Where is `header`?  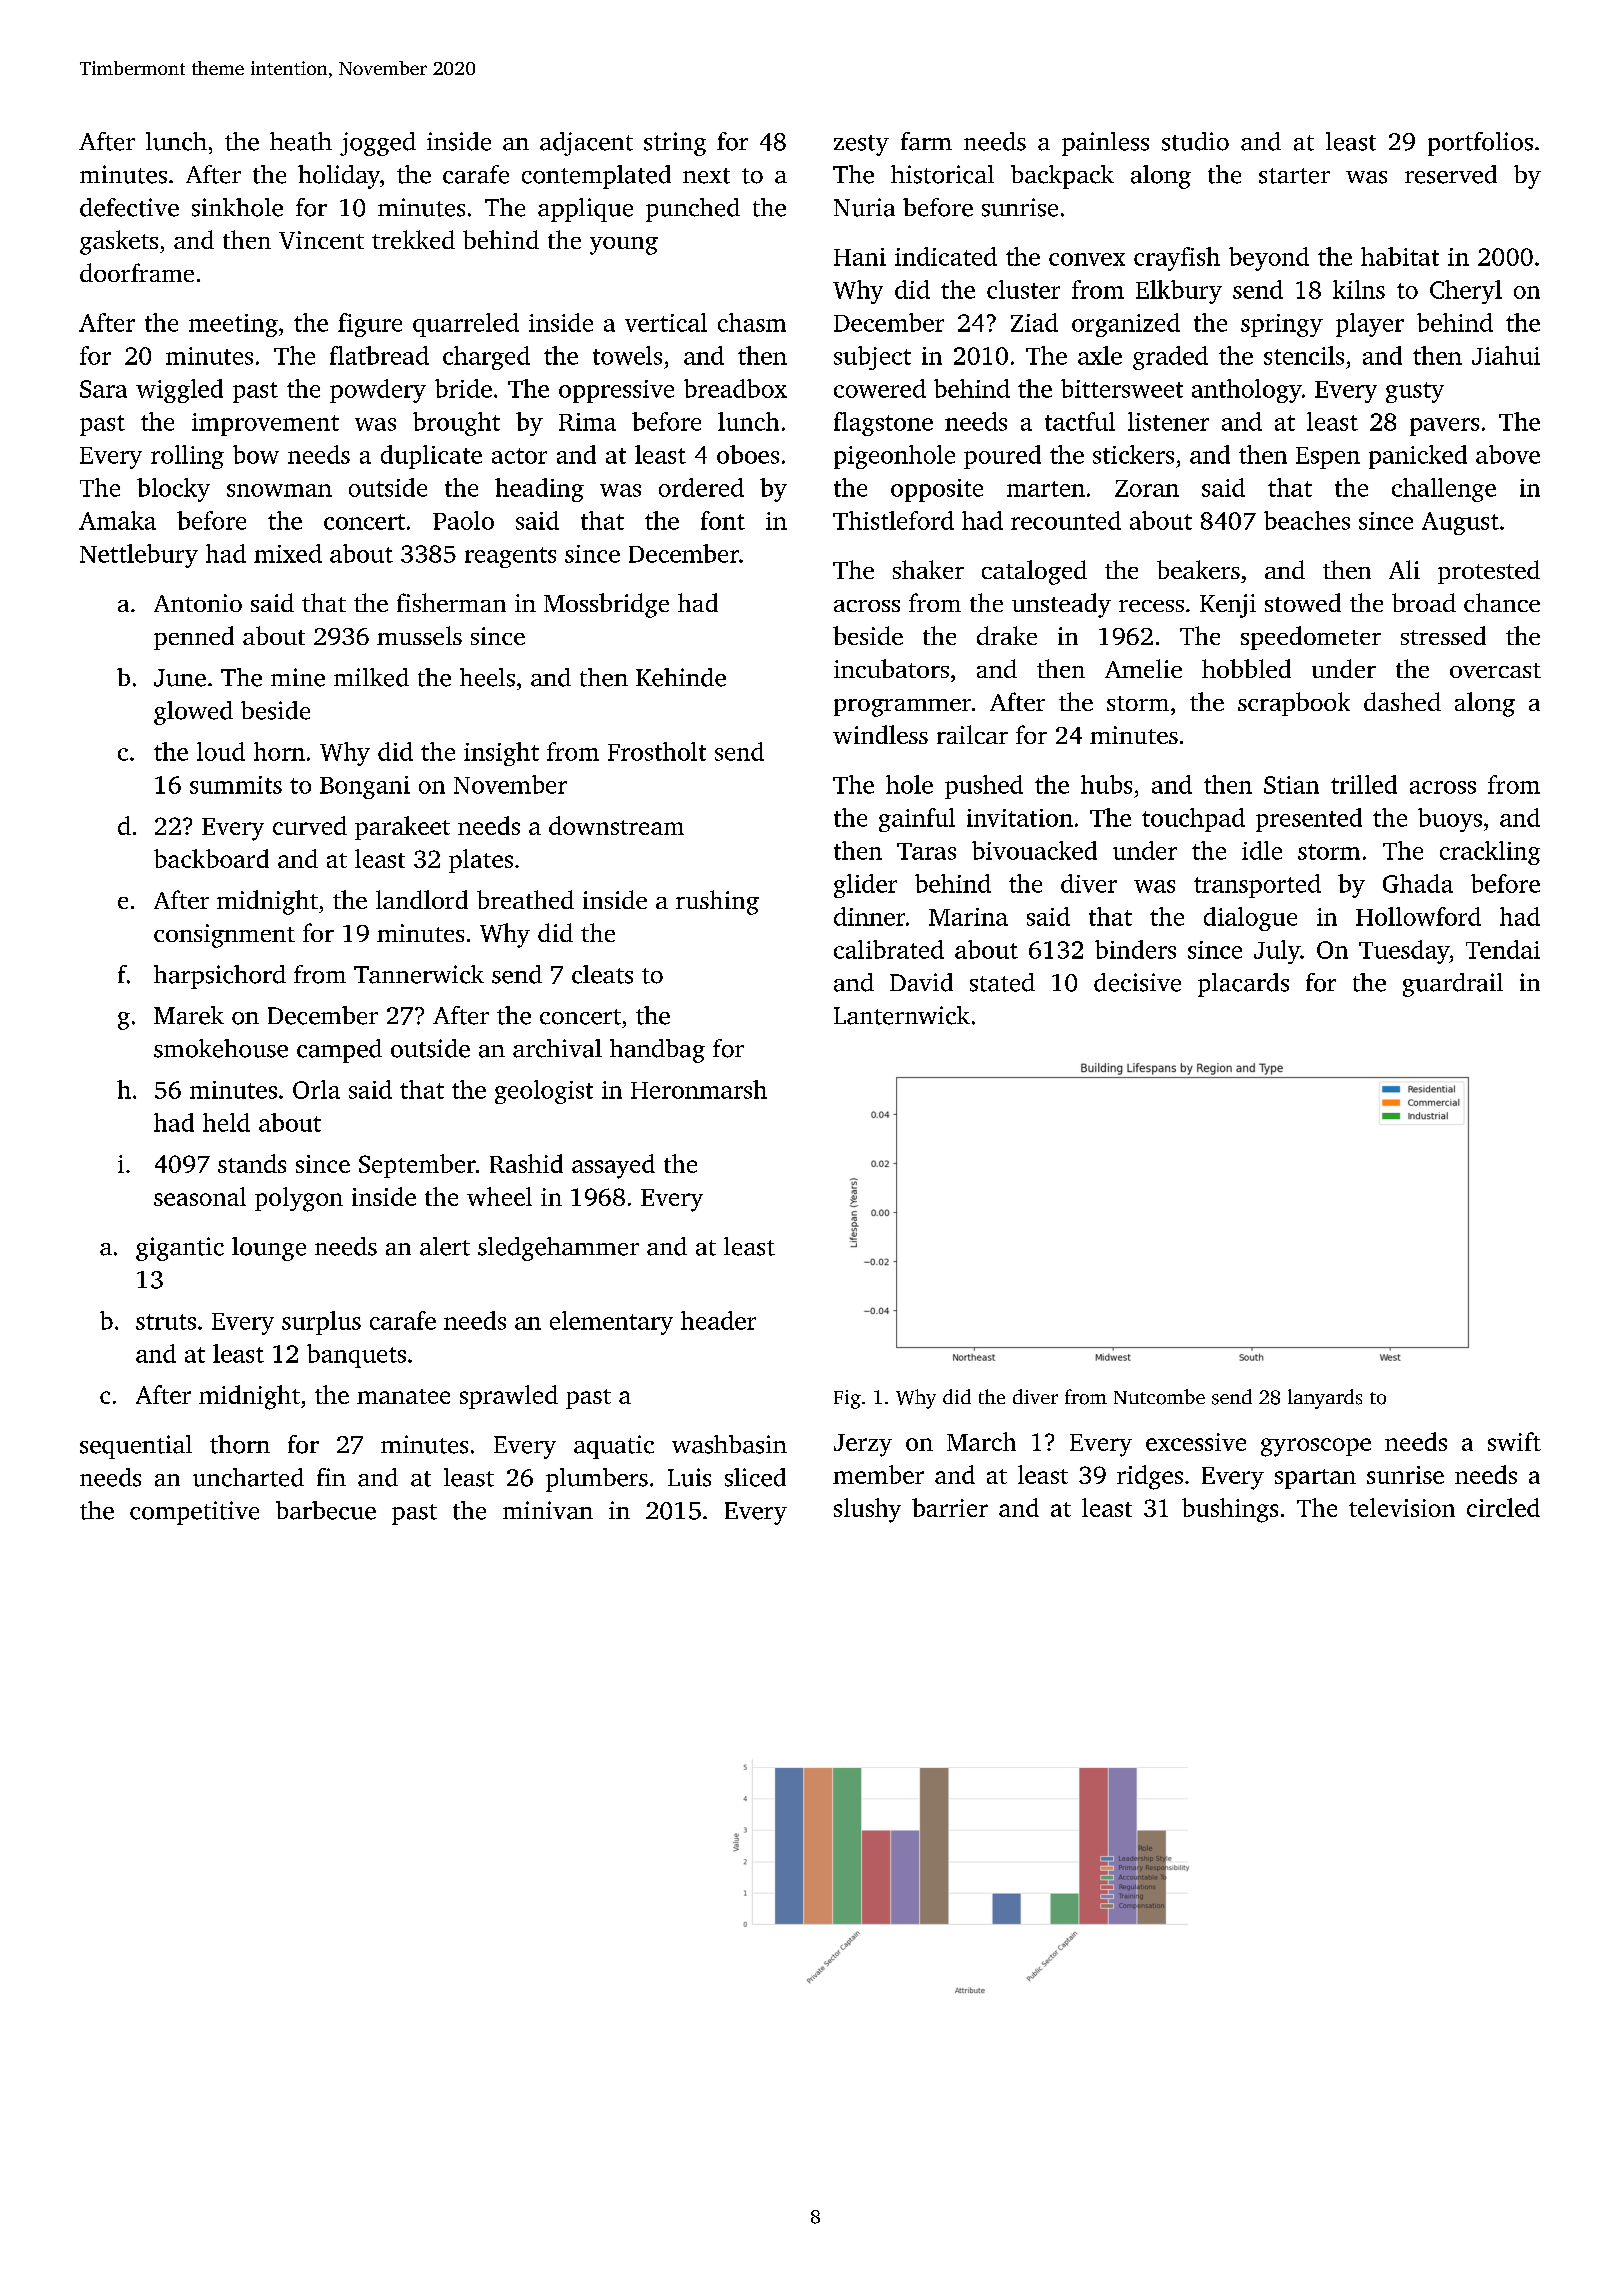 header is located at coordinates (718, 1320).
